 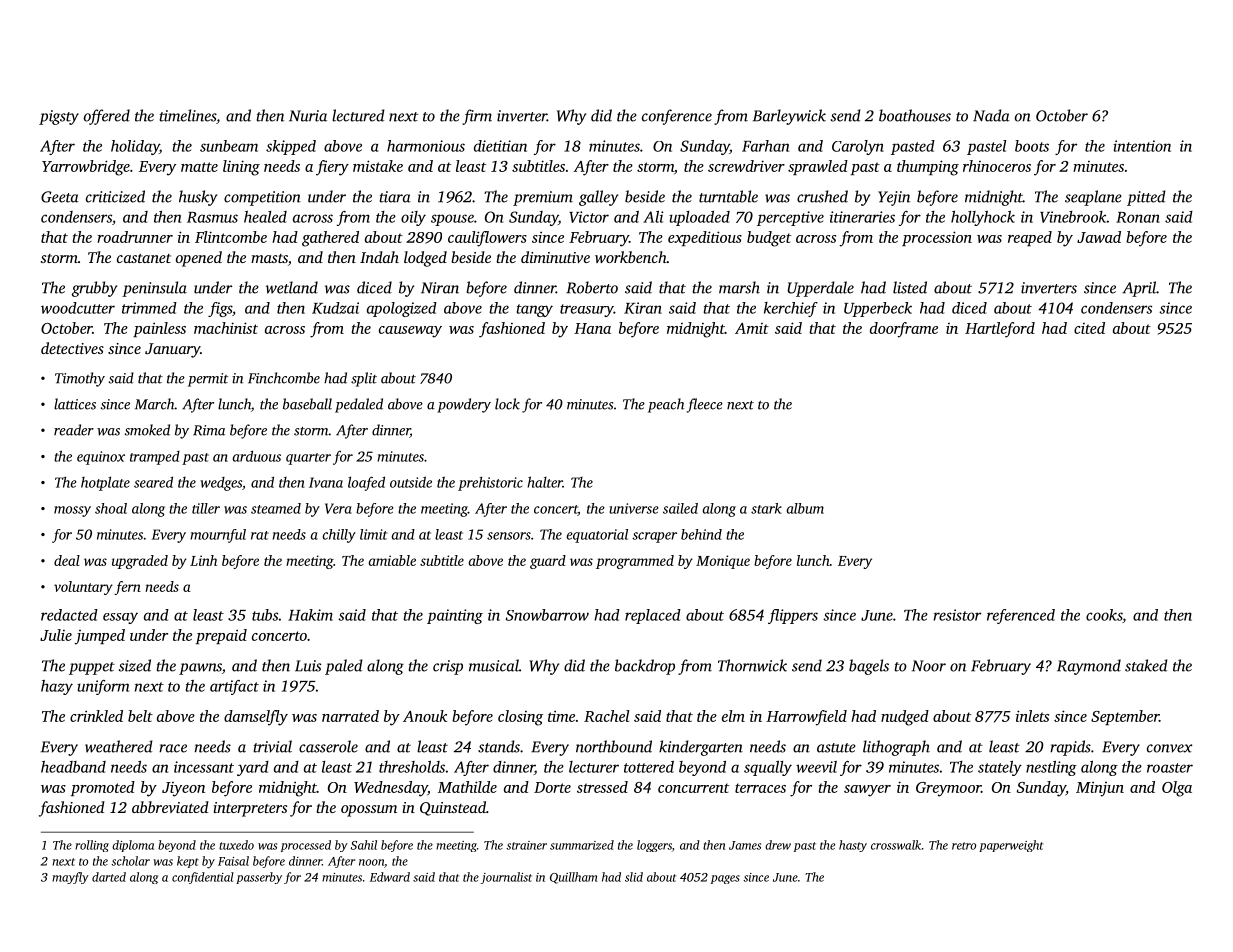 I want to click on competition, so click(x=262, y=198).
